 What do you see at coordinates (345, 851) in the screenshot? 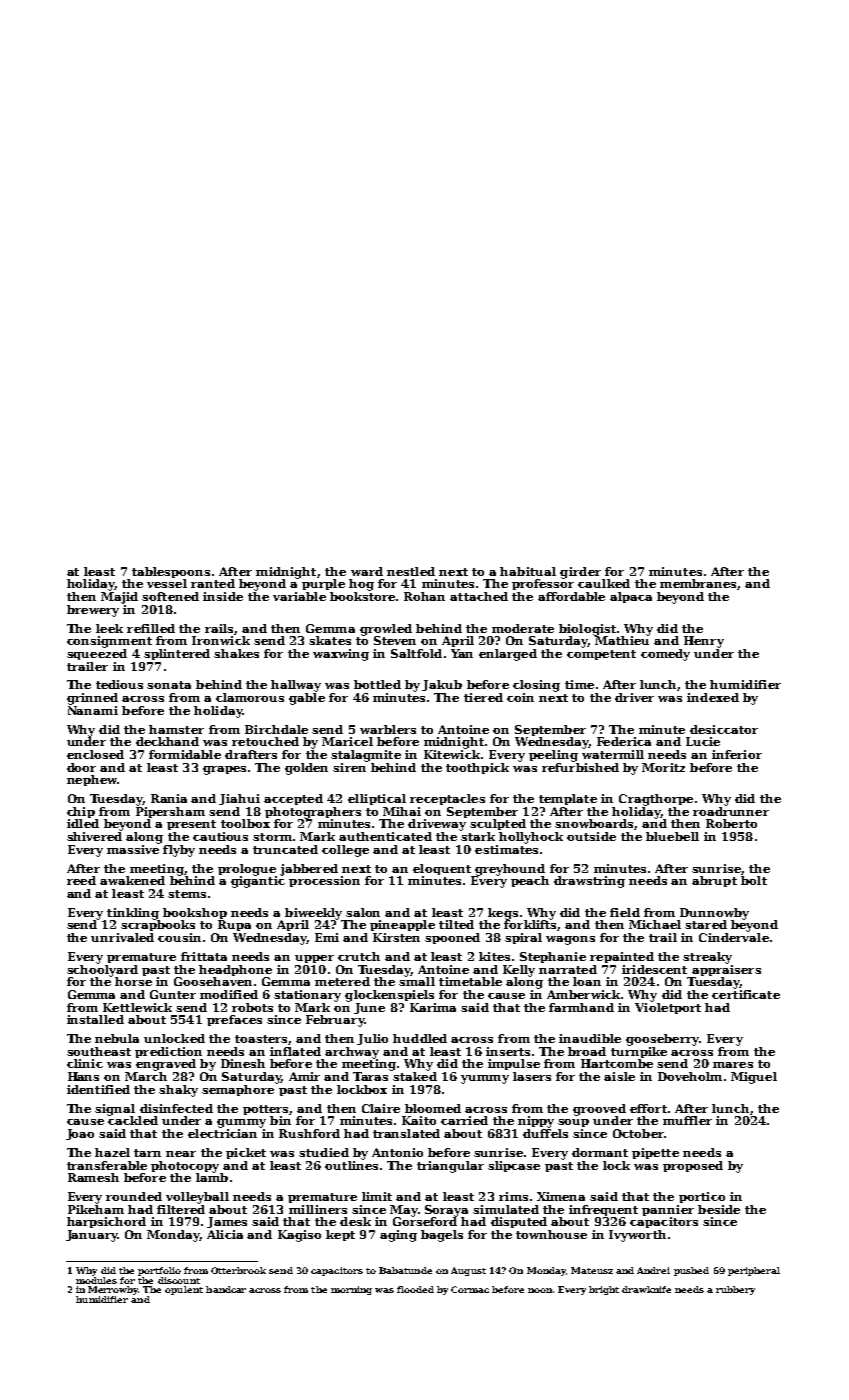
I see `college` at bounding box center [345, 851].
